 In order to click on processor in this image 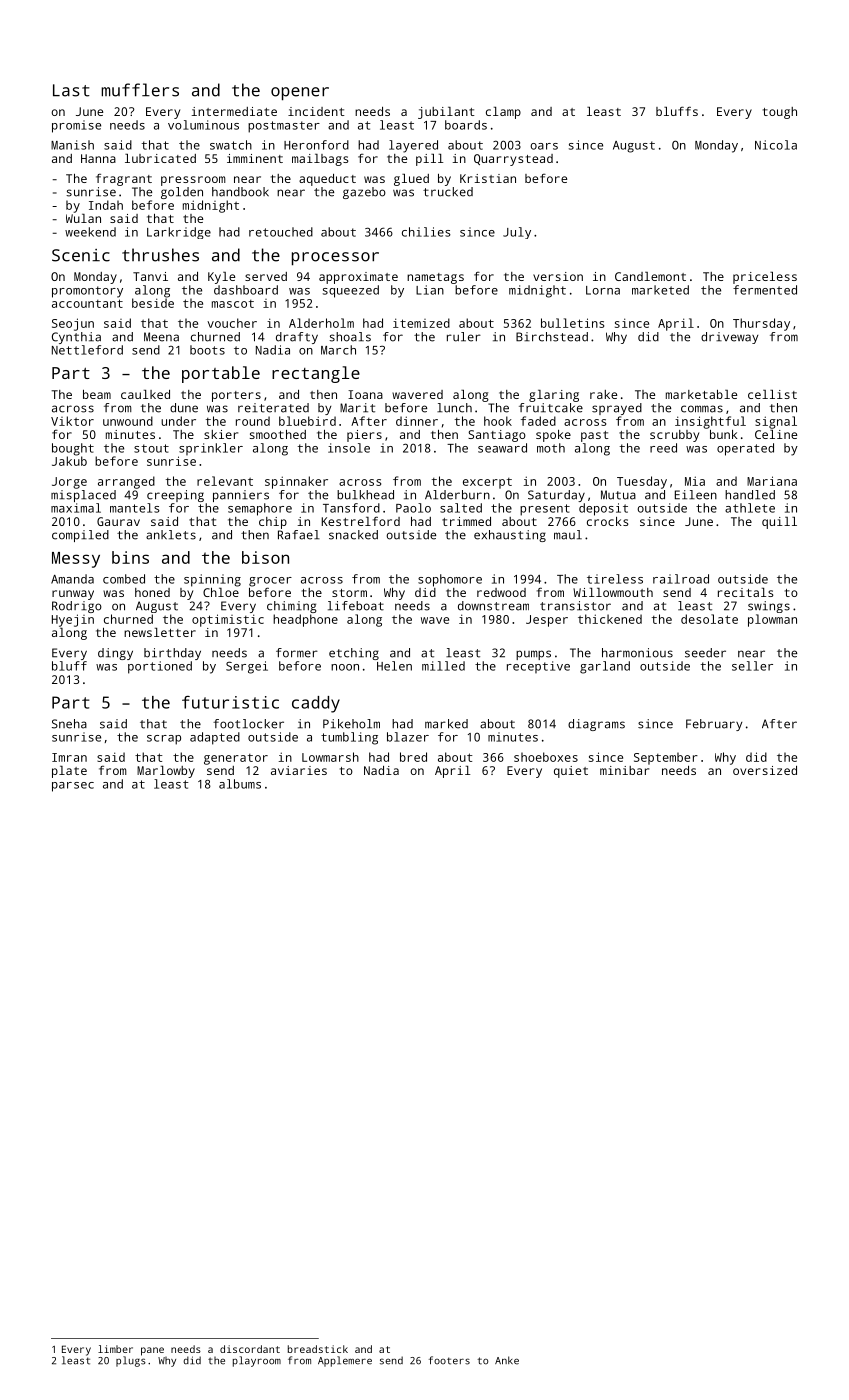, I will do `click(335, 259)`.
